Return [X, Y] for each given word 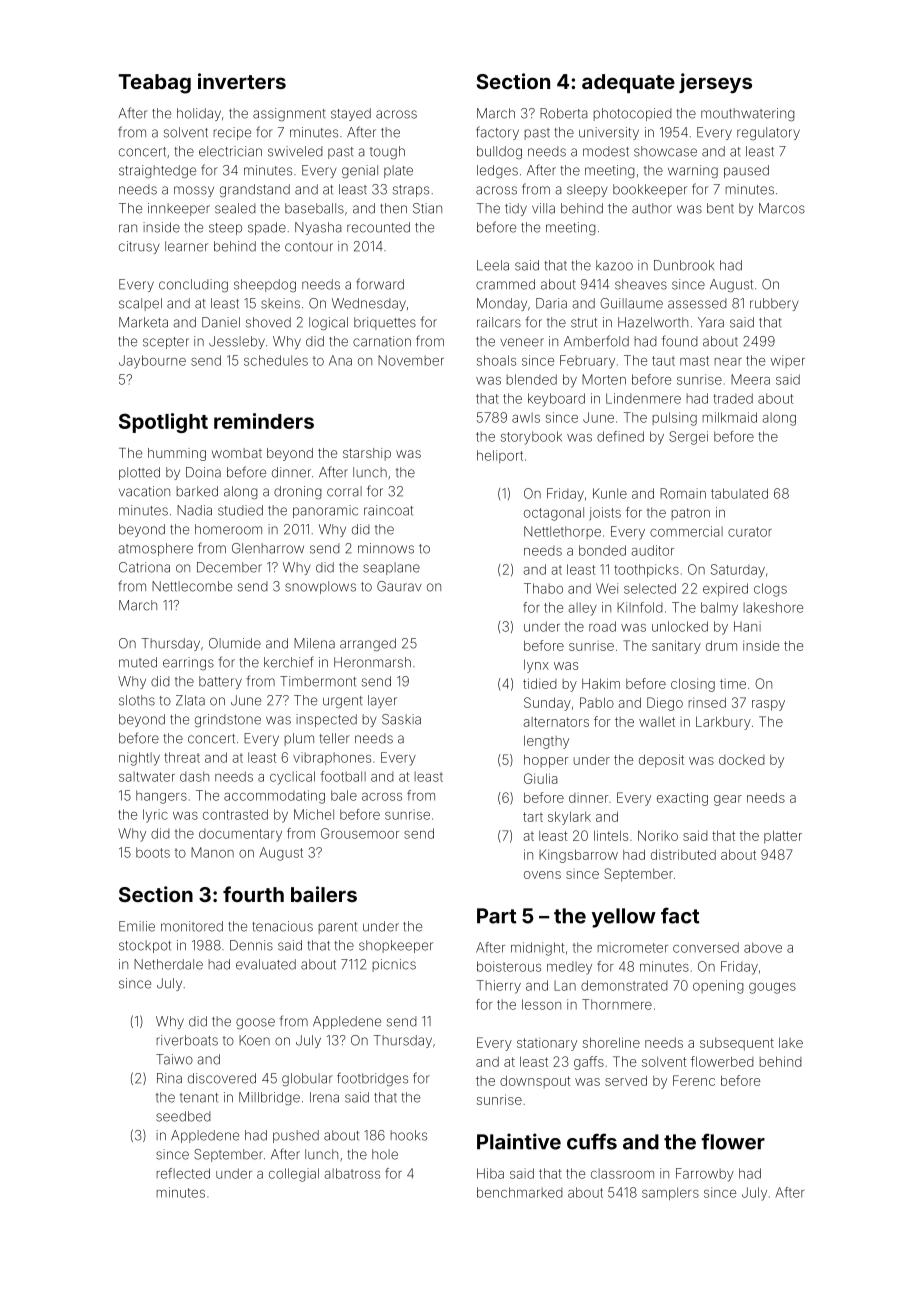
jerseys [715, 83]
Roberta [564, 113]
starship [367, 454]
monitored [192, 926]
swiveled [295, 151]
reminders [264, 421]
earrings [188, 663]
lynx [536, 666]
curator [750, 532]
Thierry [498, 987]
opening [718, 987]
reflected [183, 1173]
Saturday [738, 571]
